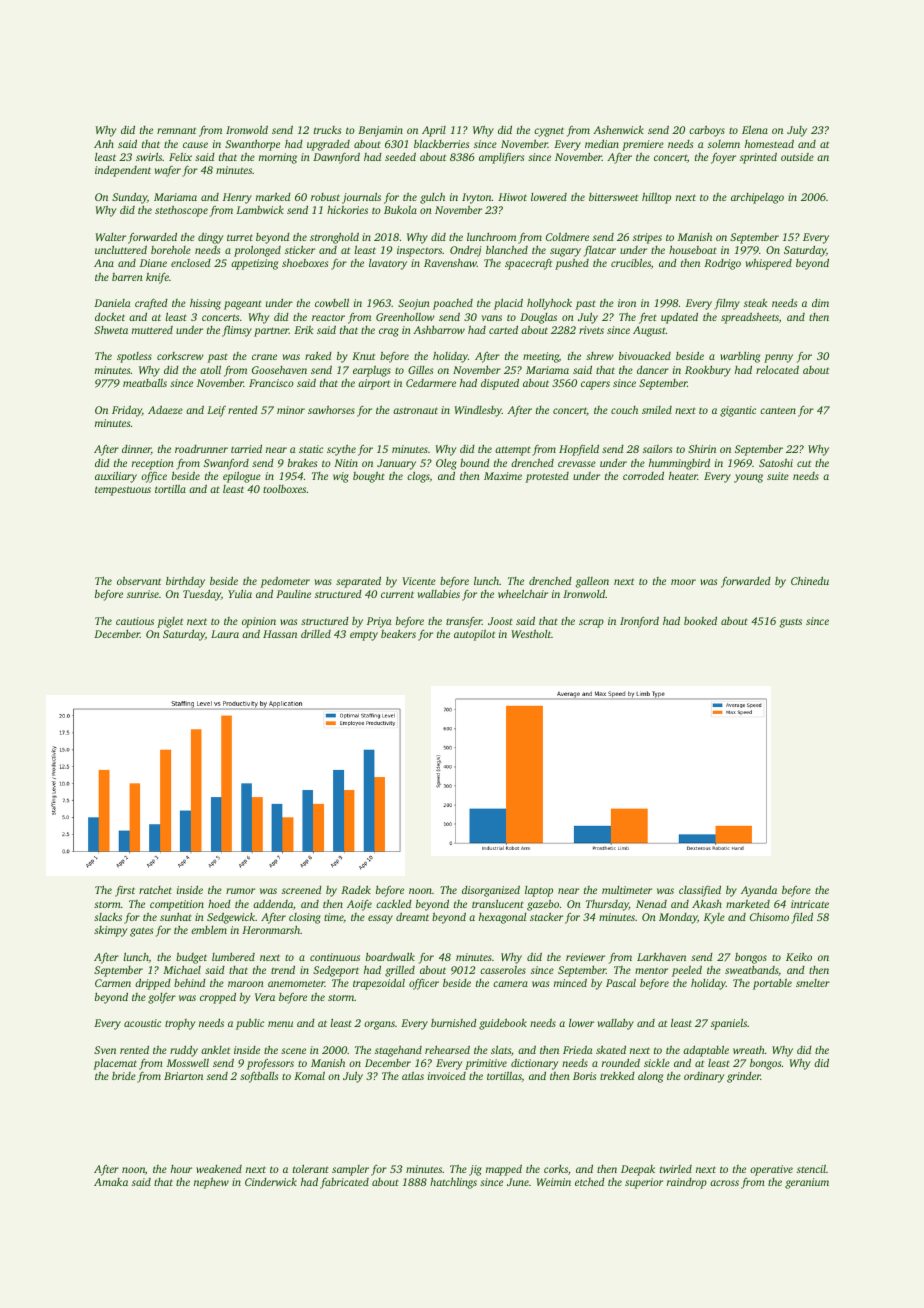 The width and height of the page is (924, 1308). I want to click on Sven, so click(105, 1050).
